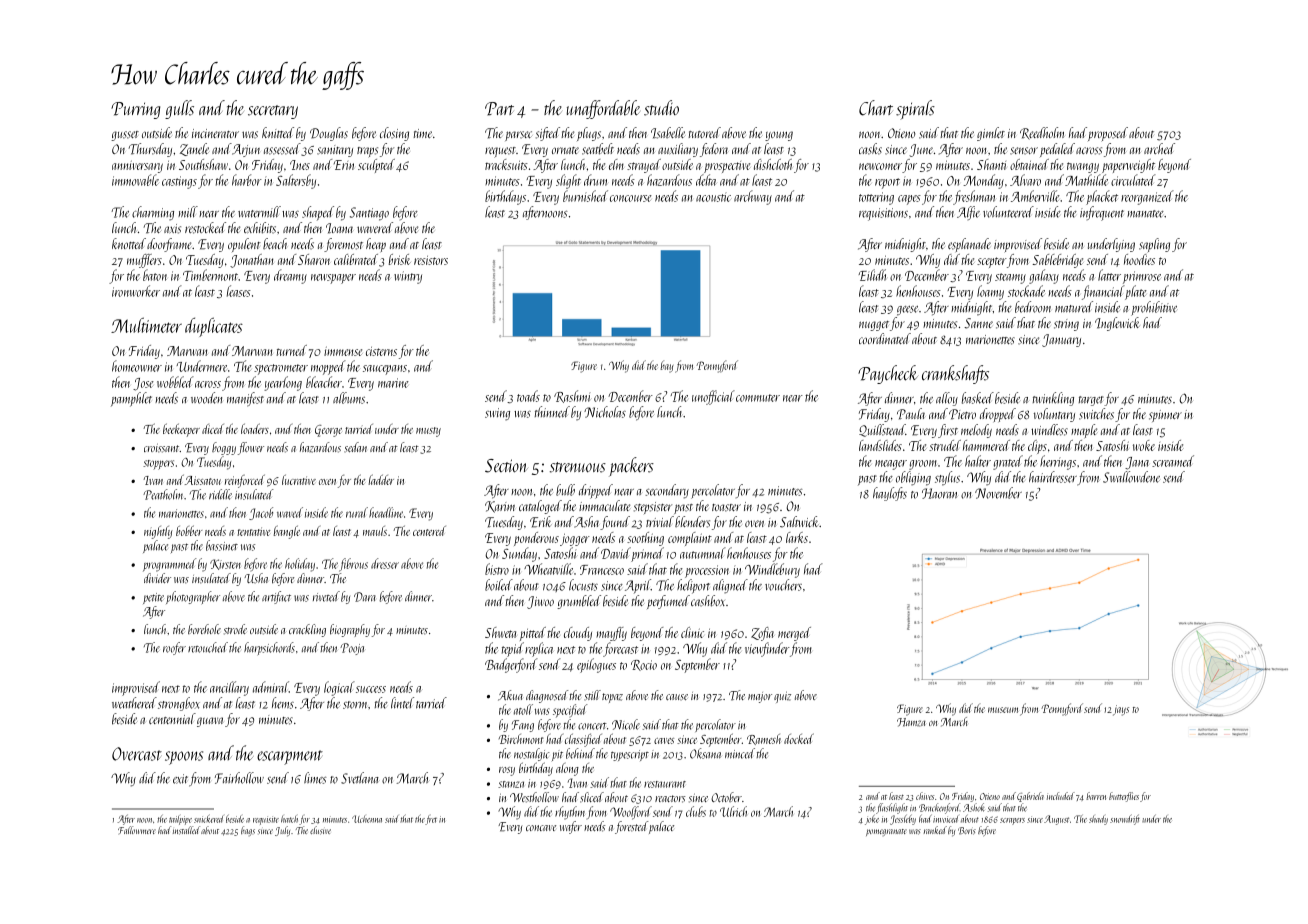 This document has width=1308, height=924. What do you see at coordinates (708, 601) in the document?
I see `cashbox` at bounding box center [708, 601].
